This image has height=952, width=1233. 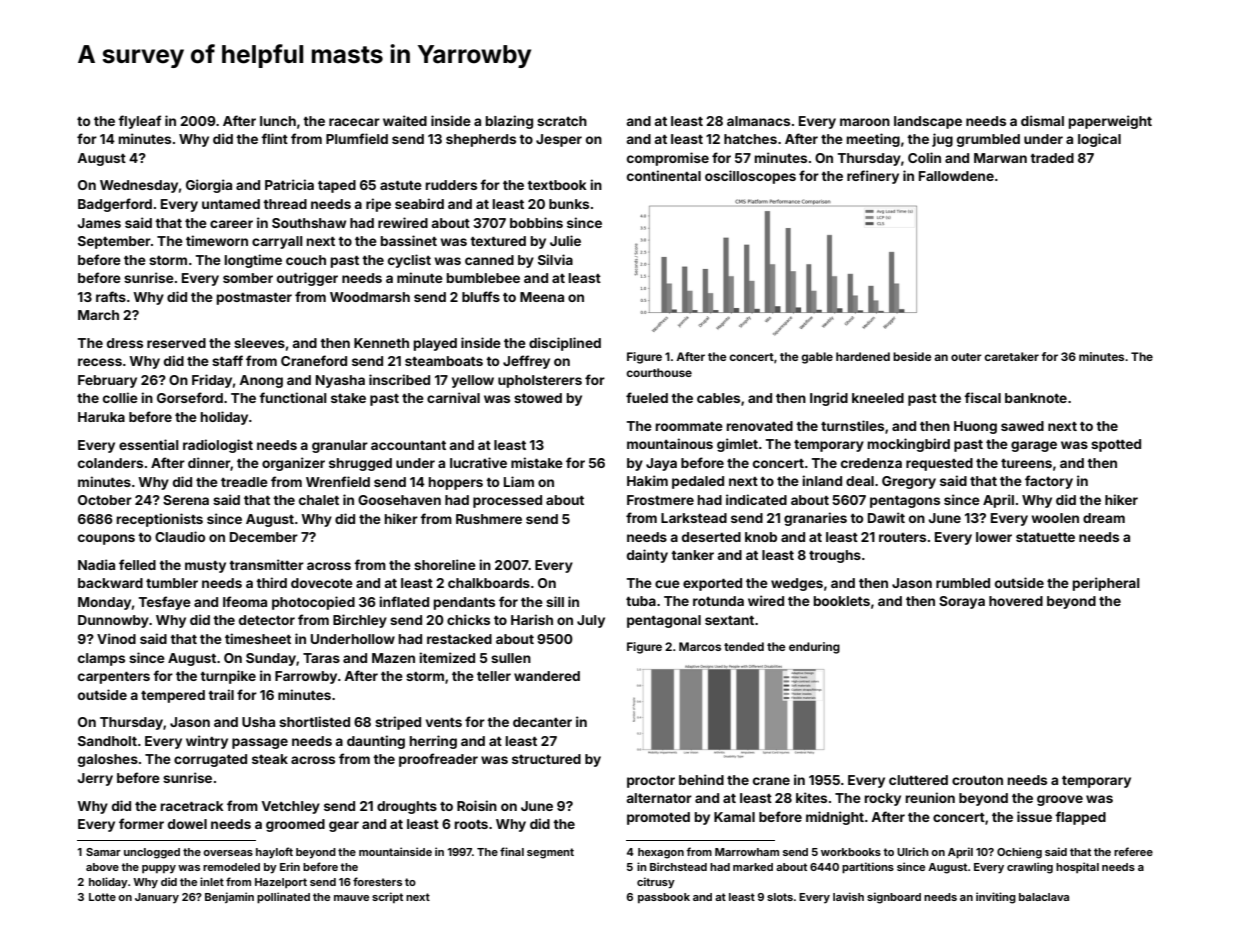 What do you see at coordinates (912, 356) in the image?
I see `beside` at bounding box center [912, 356].
